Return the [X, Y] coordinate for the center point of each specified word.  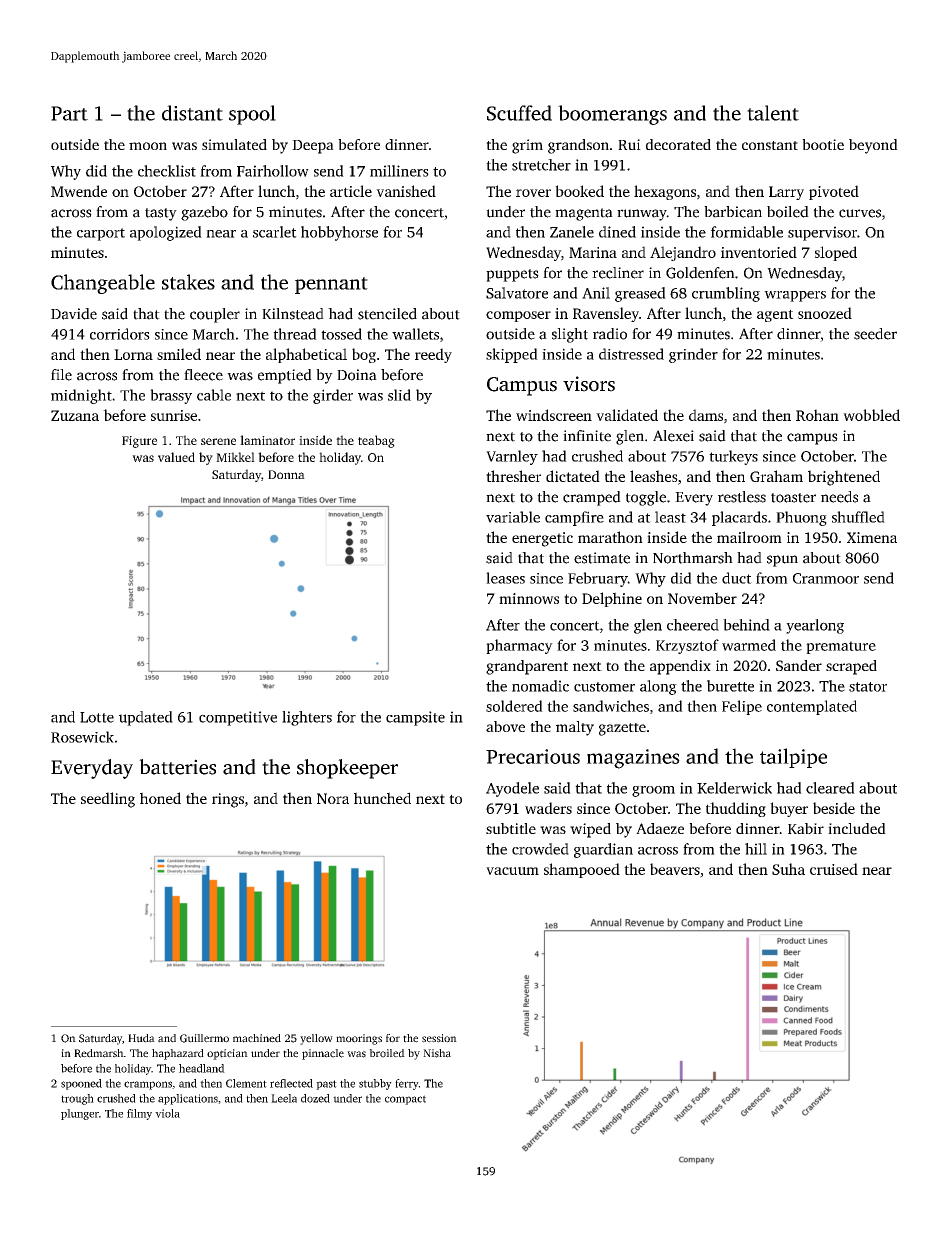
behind [746, 625]
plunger [80, 1114]
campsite [415, 718]
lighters [307, 718]
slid [399, 395]
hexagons [665, 192]
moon [148, 146]
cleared [830, 788]
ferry [407, 1084]
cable [214, 395]
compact [405, 1100]
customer [604, 687]
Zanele [572, 232]
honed [160, 798]
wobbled [871, 415]
